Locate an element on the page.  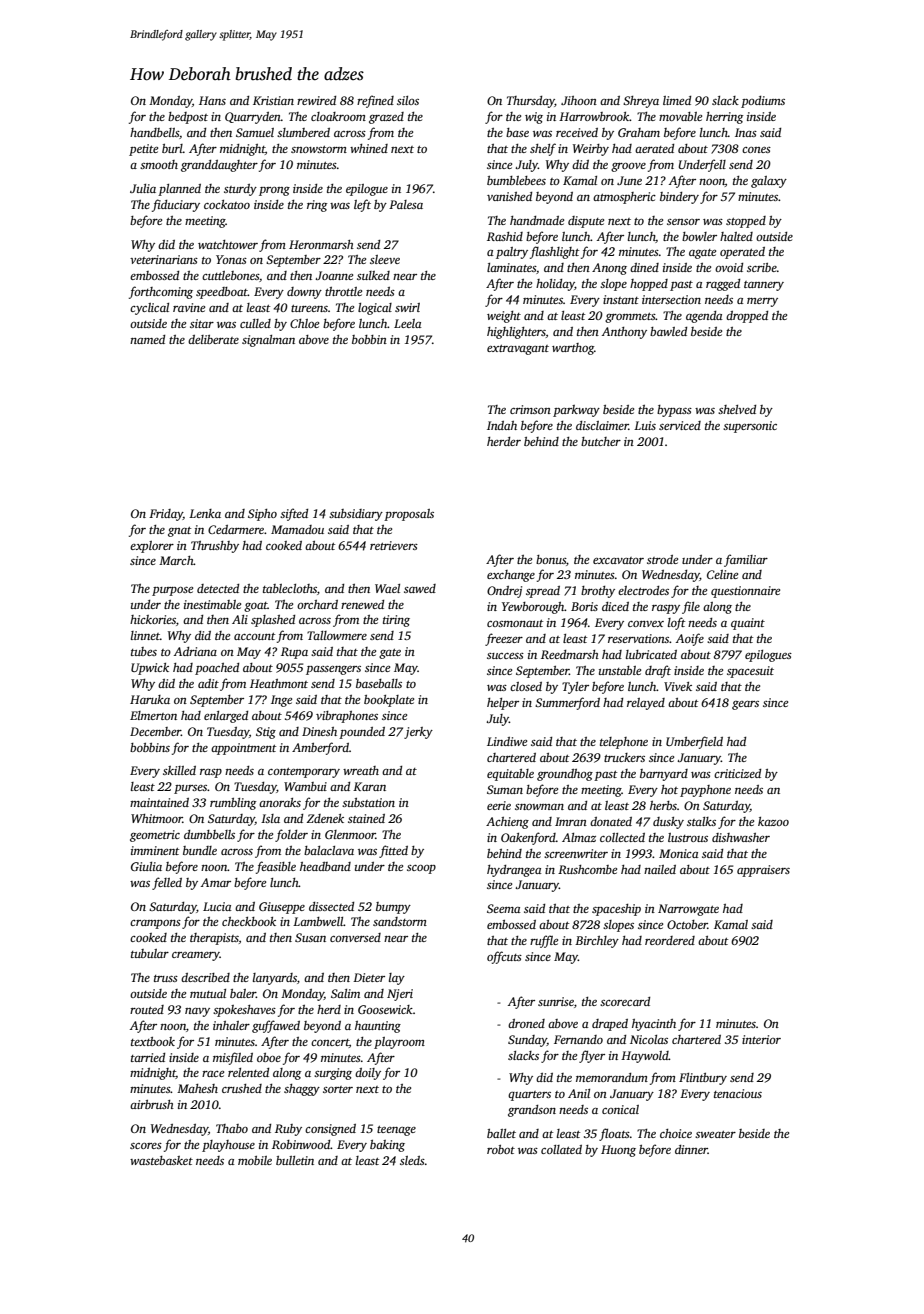
sleeve is located at coordinates (385, 259).
